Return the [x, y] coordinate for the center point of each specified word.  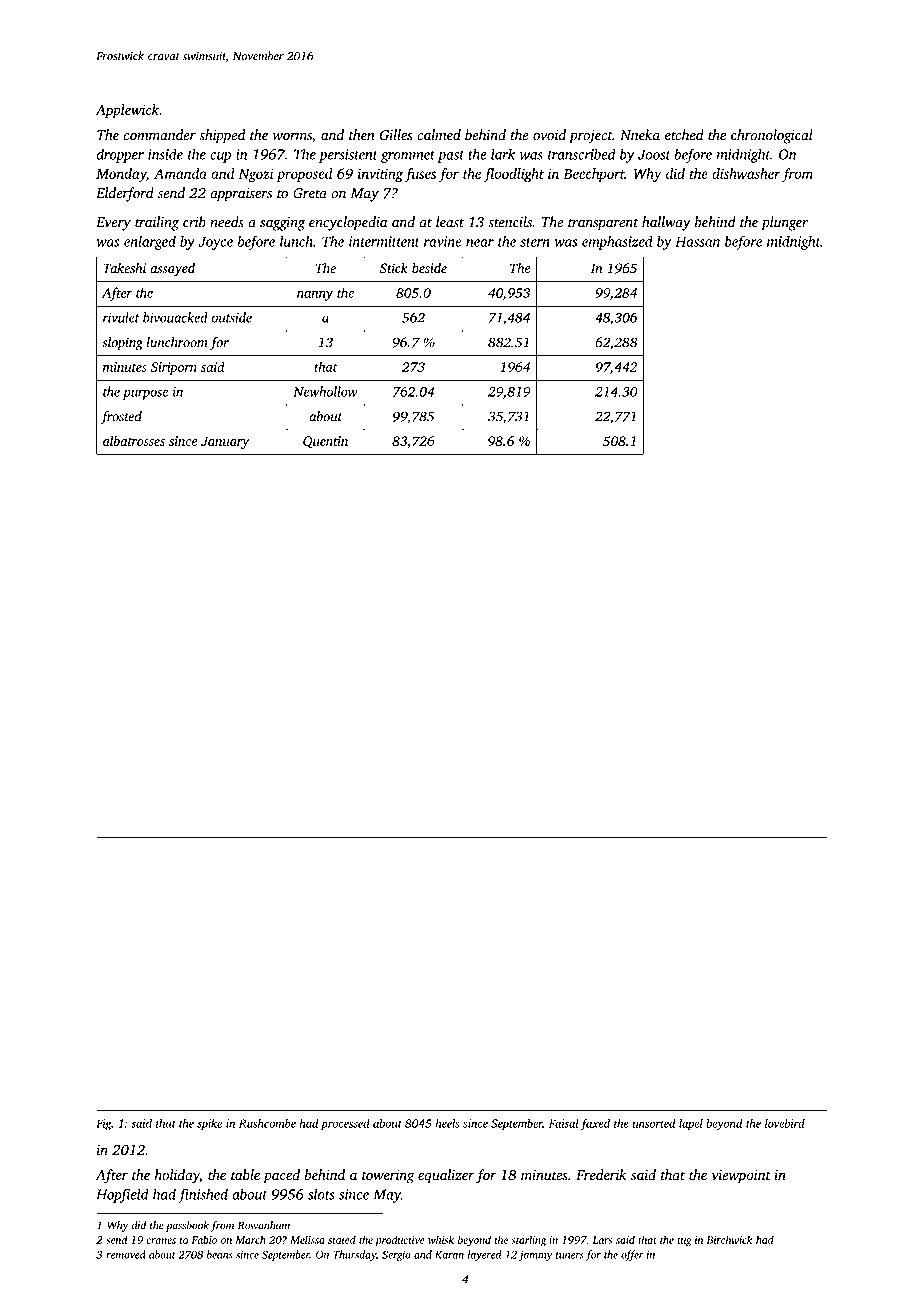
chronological [772, 136]
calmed [439, 135]
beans [220, 1254]
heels [447, 1123]
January [225, 442]
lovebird [785, 1123]
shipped [222, 136]
